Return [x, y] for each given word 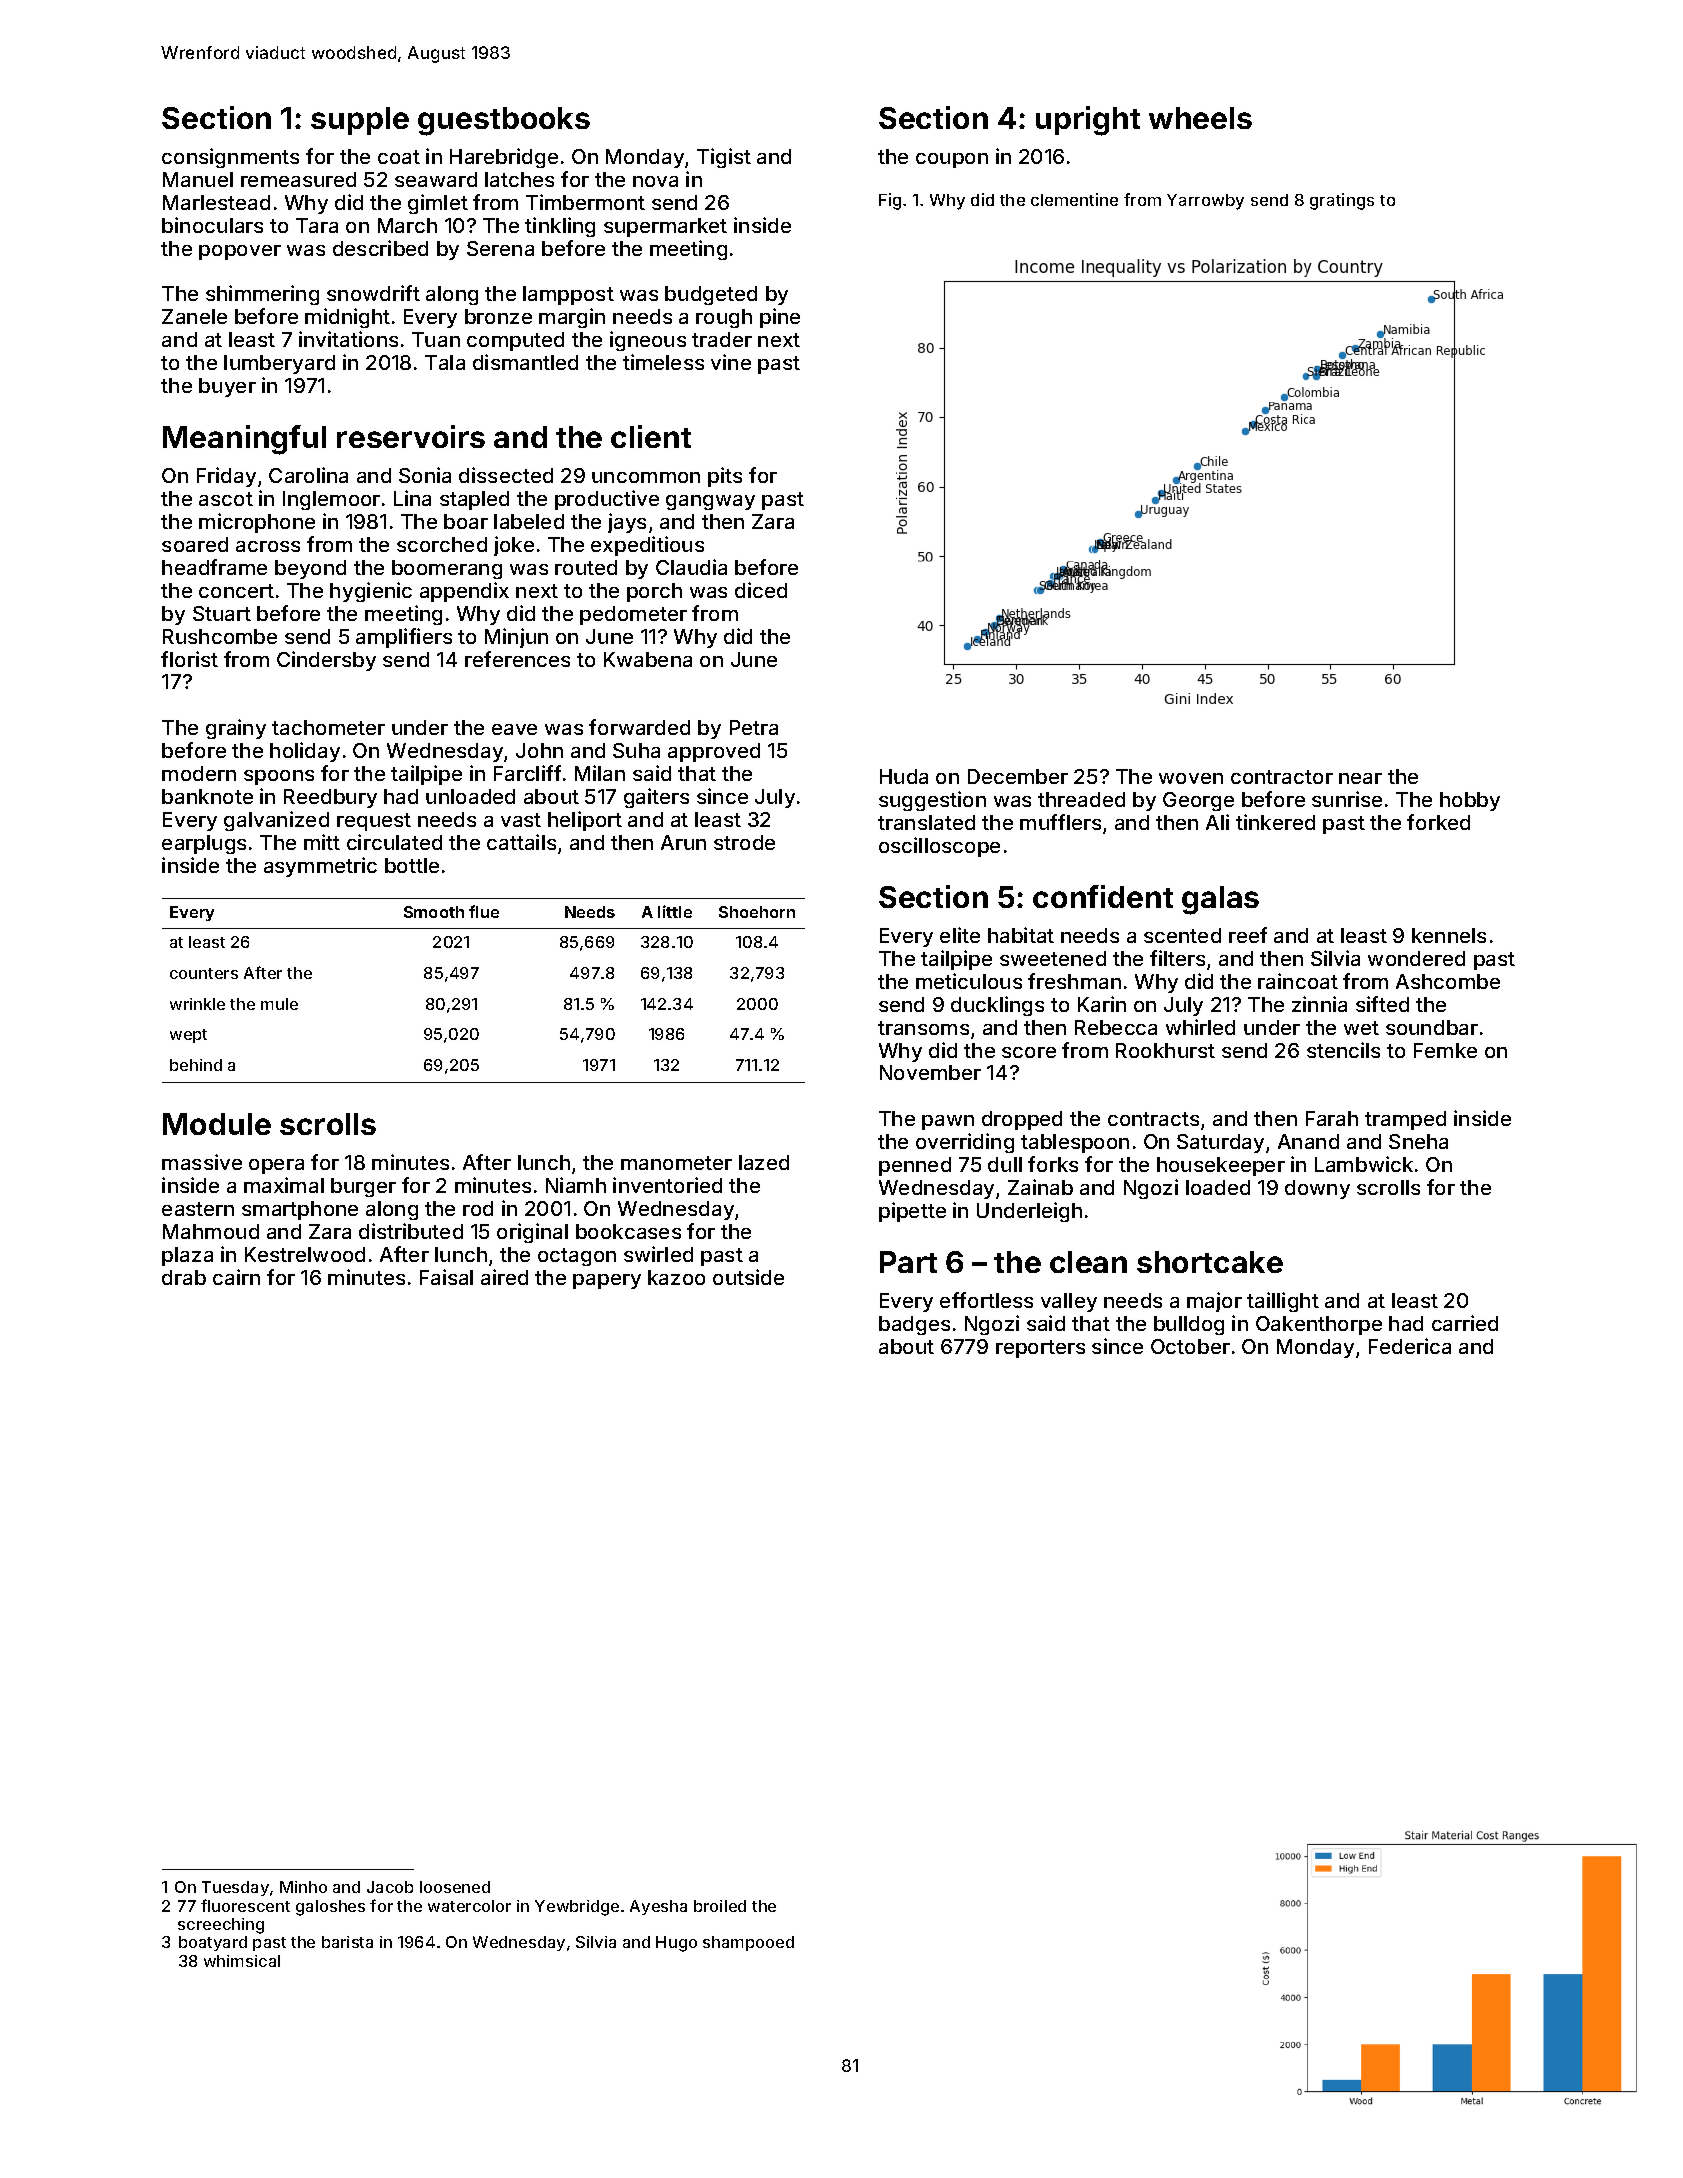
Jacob [390, 1887]
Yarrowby [1205, 202]
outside [748, 1277]
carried [1465, 1323]
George [1198, 801]
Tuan [436, 339]
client [651, 436]
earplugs [204, 844]
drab [184, 1277]
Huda [904, 776]
